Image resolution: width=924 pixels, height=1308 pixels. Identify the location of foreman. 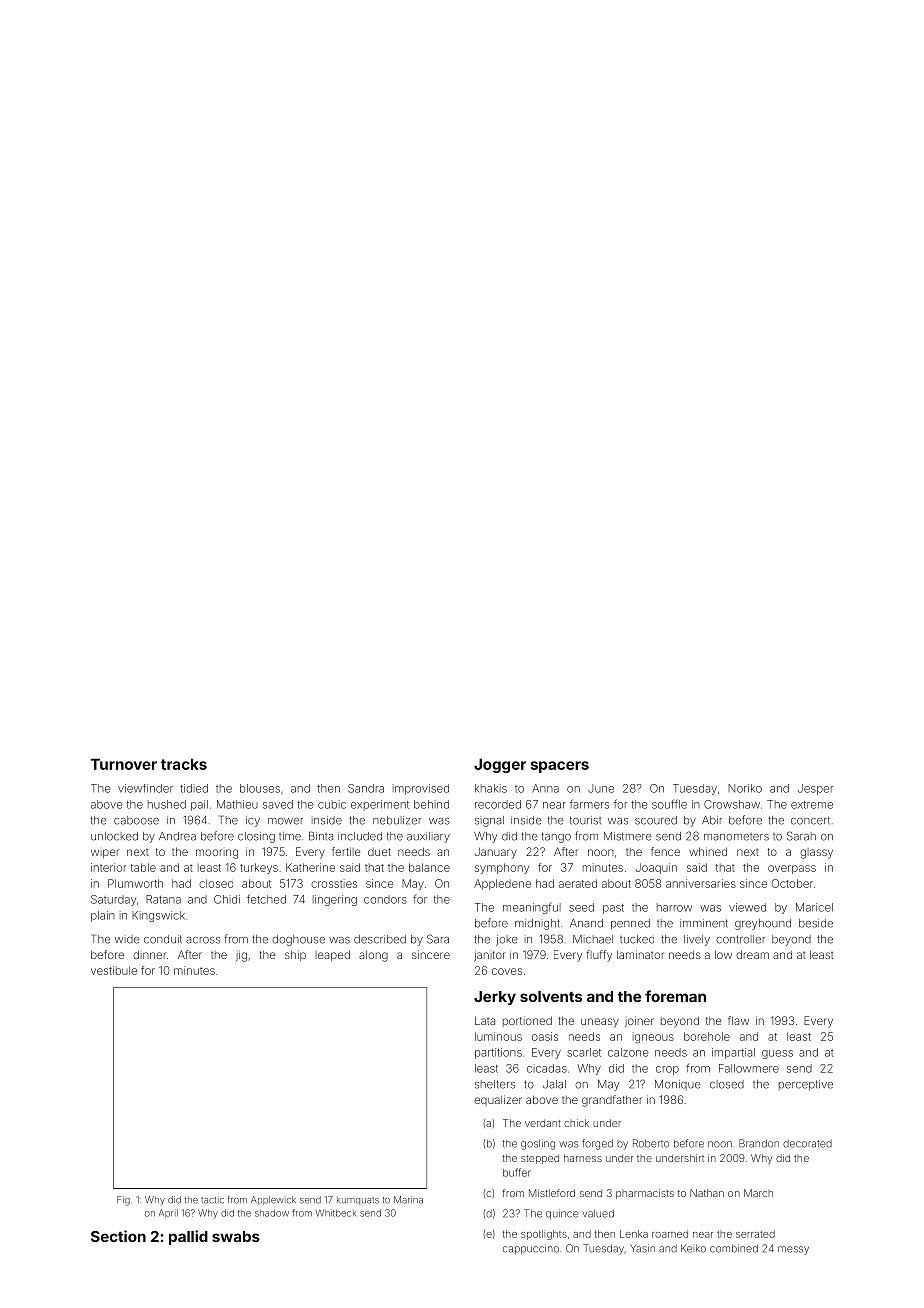
(675, 996).
